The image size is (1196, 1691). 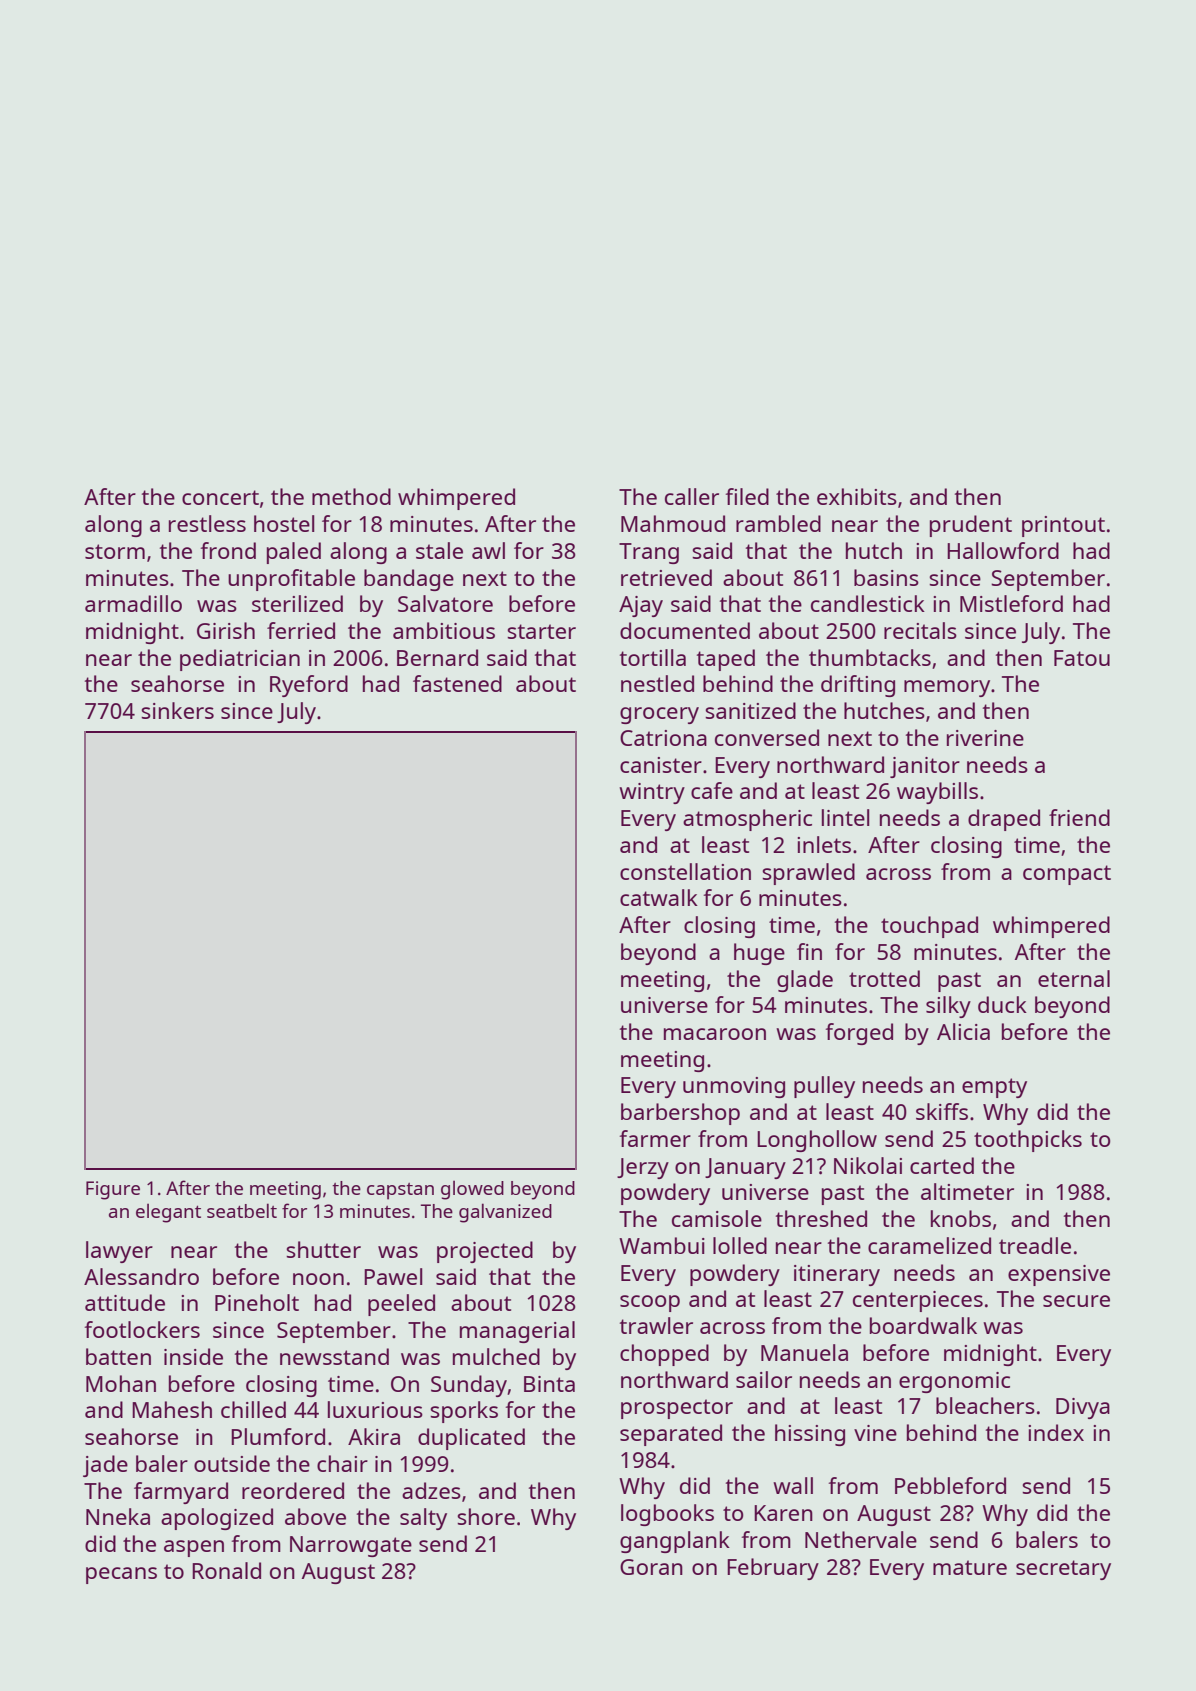 I want to click on capstan, so click(x=400, y=1191).
